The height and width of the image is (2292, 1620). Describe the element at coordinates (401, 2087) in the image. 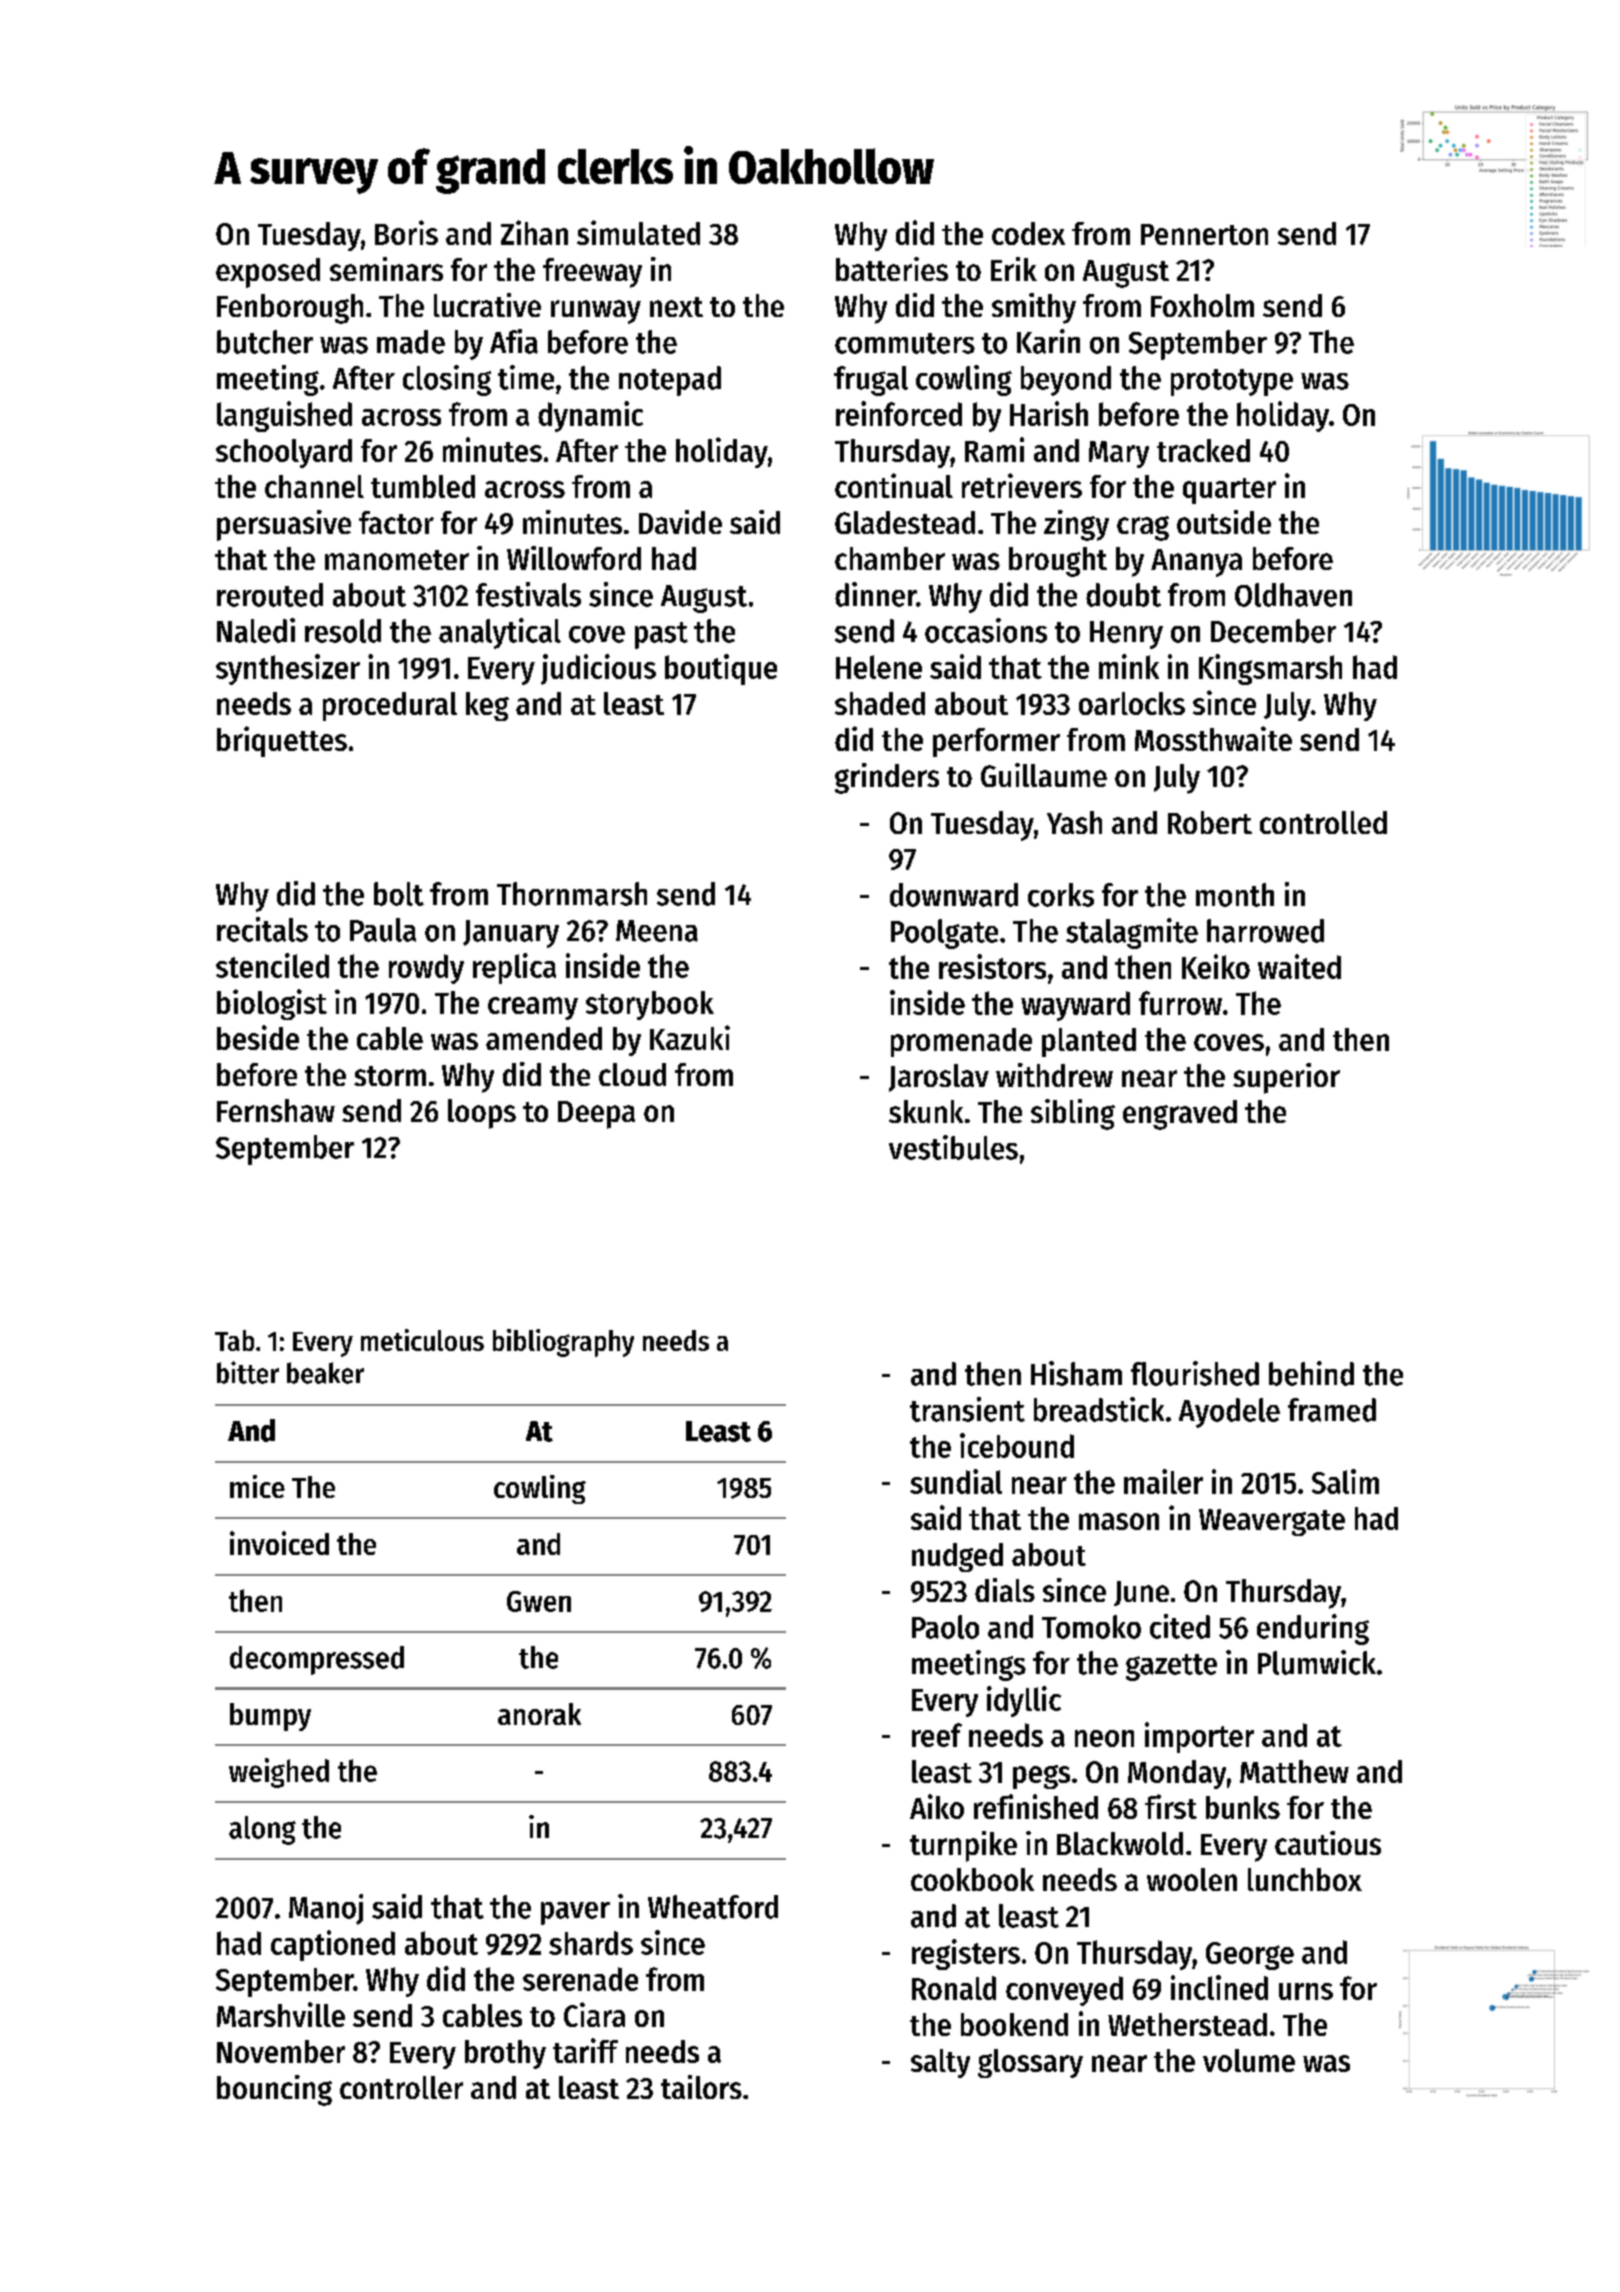

I see `controller` at that location.
